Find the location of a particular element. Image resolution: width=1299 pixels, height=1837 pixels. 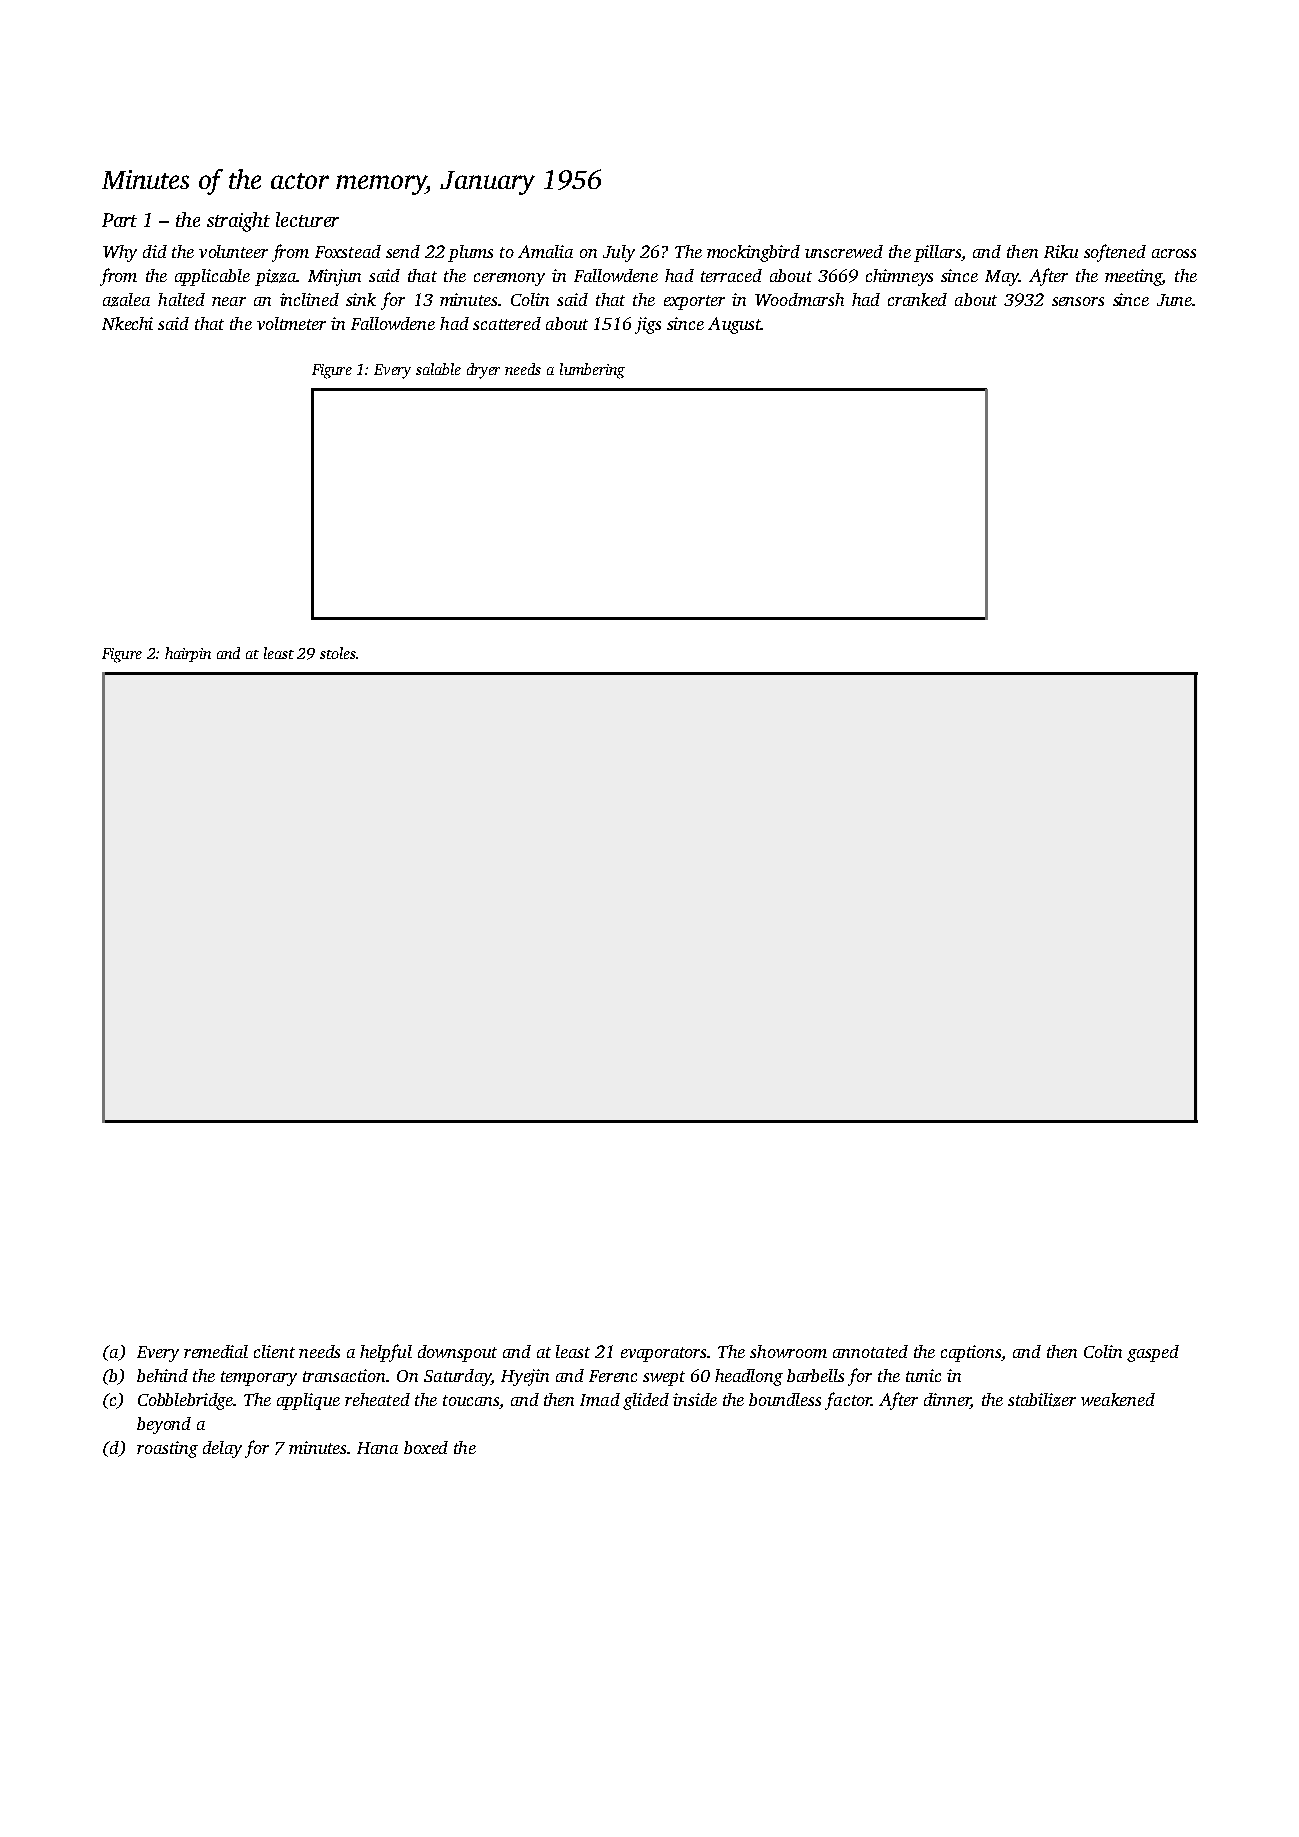

hairpin is located at coordinates (188, 654).
